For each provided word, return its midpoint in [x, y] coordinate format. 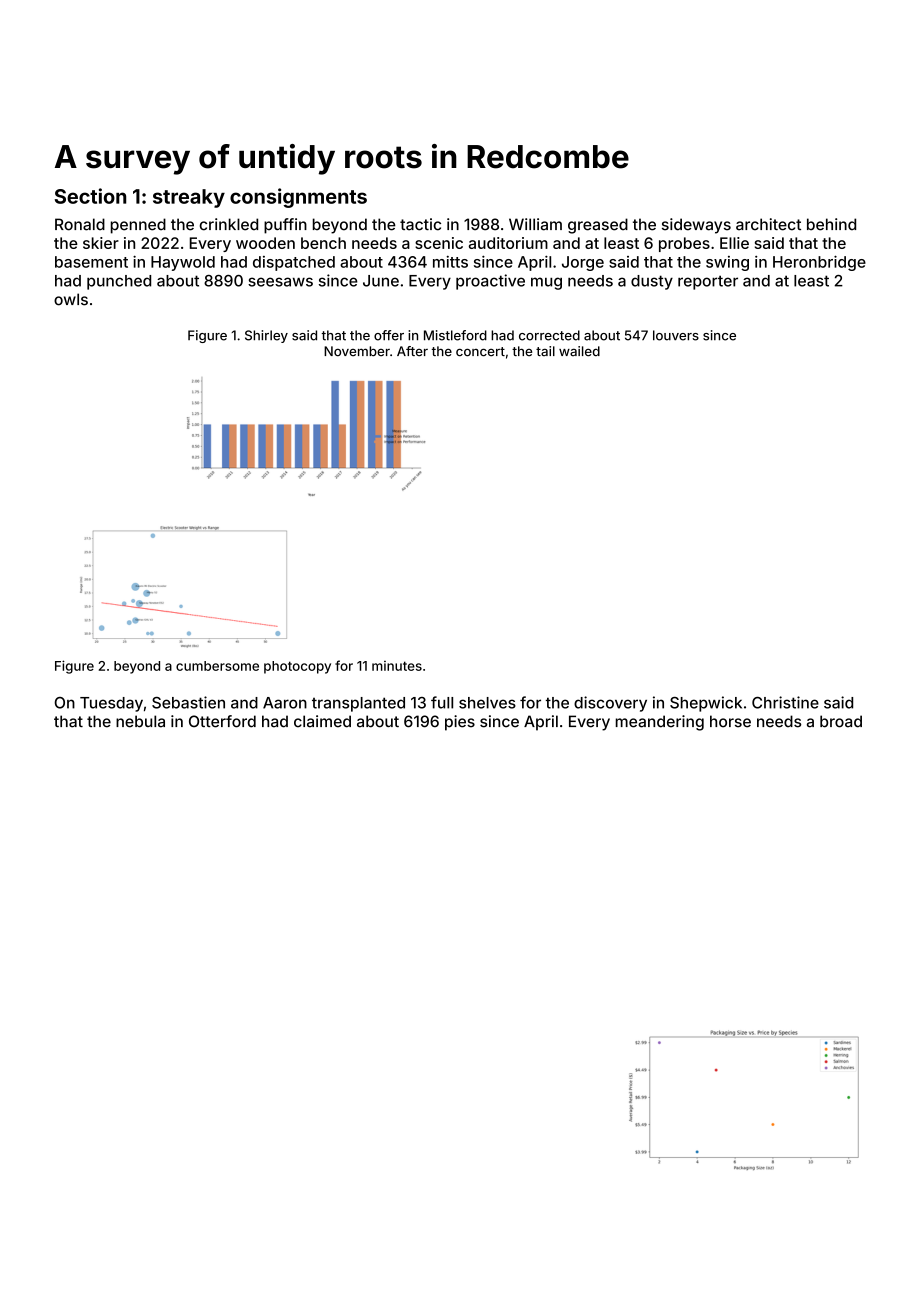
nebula [140, 721]
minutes [397, 666]
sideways [696, 226]
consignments [298, 198]
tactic [420, 224]
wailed [579, 351]
